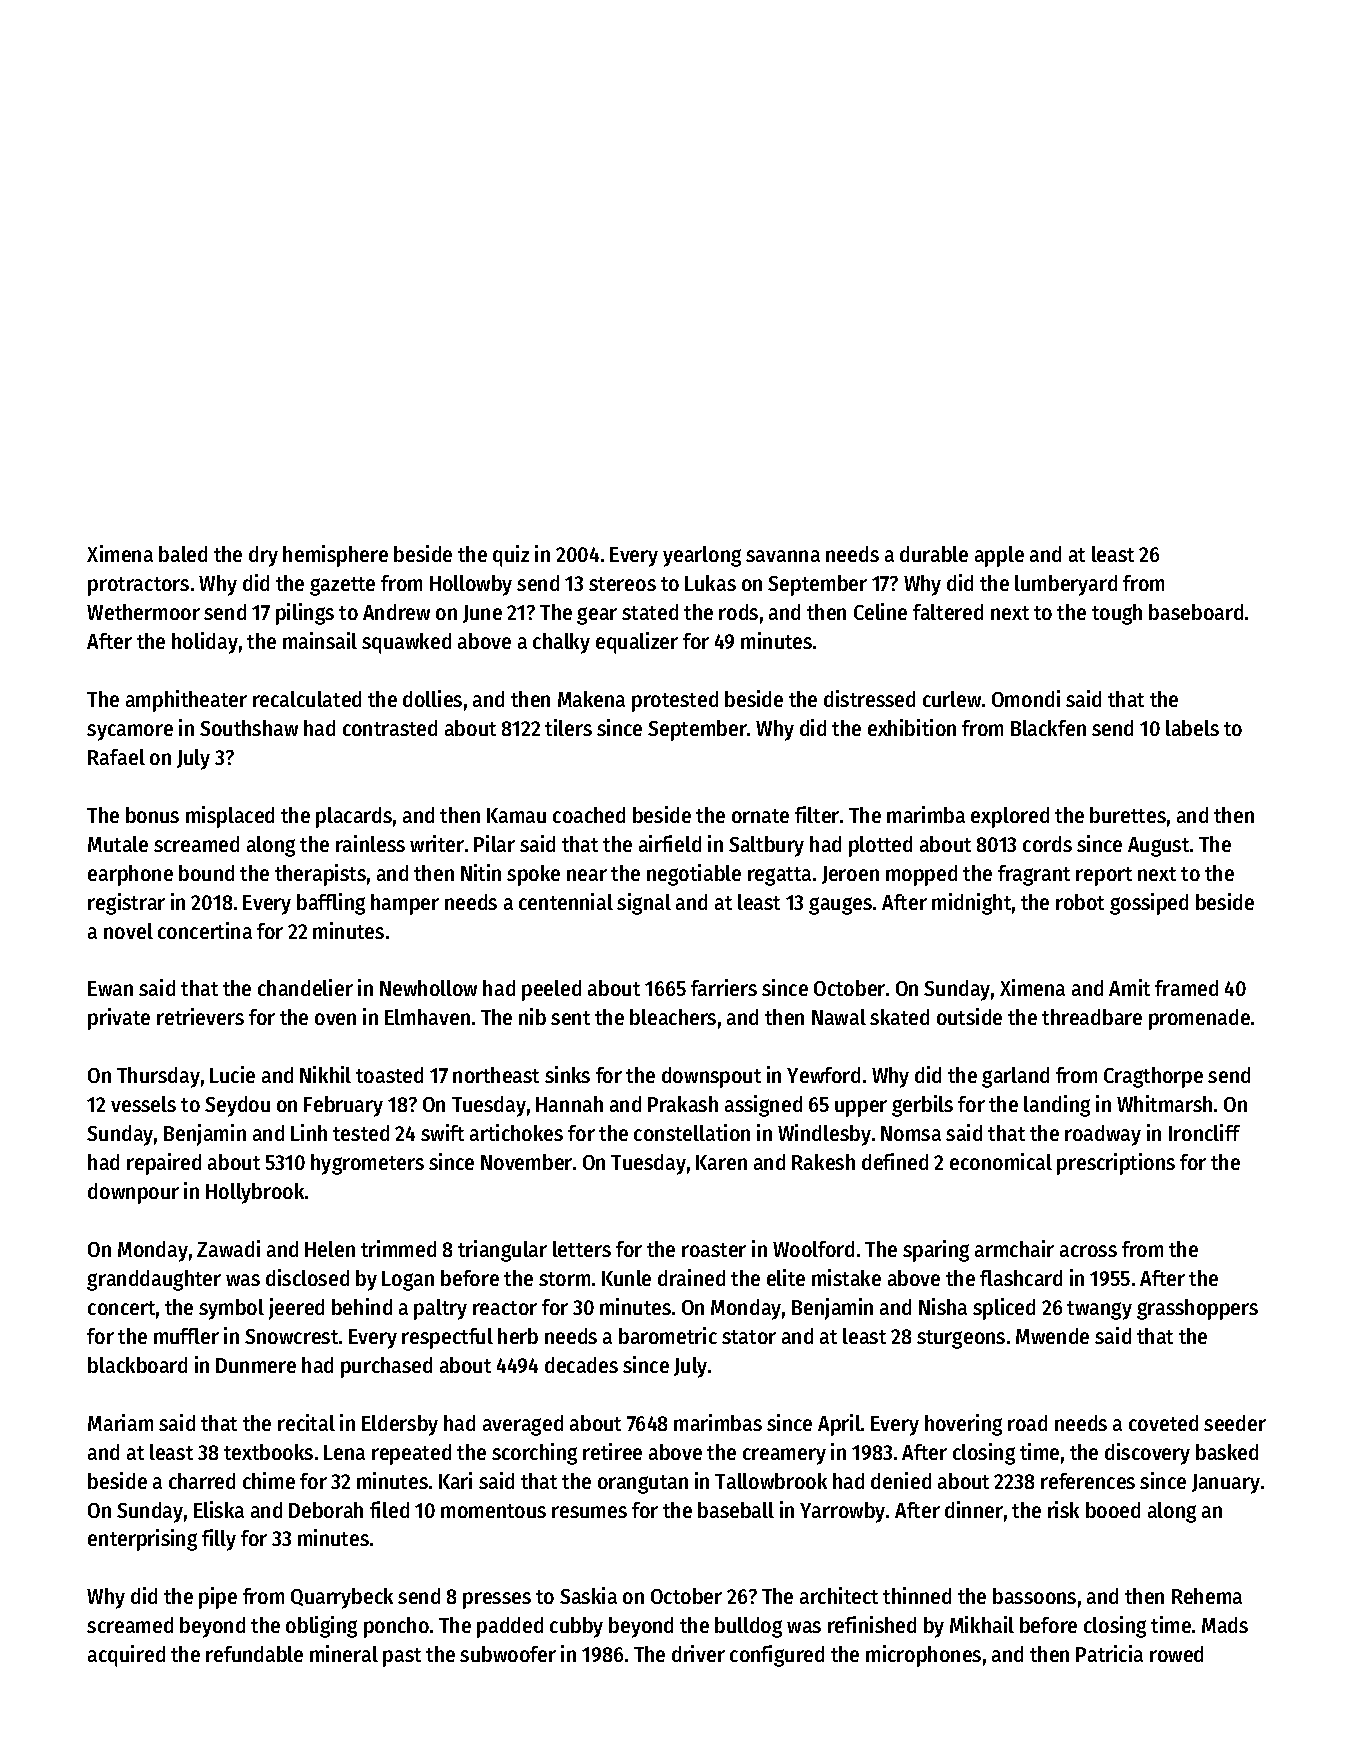 The height and width of the page is (1755, 1356). I want to click on textbooks, so click(268, 1452).
